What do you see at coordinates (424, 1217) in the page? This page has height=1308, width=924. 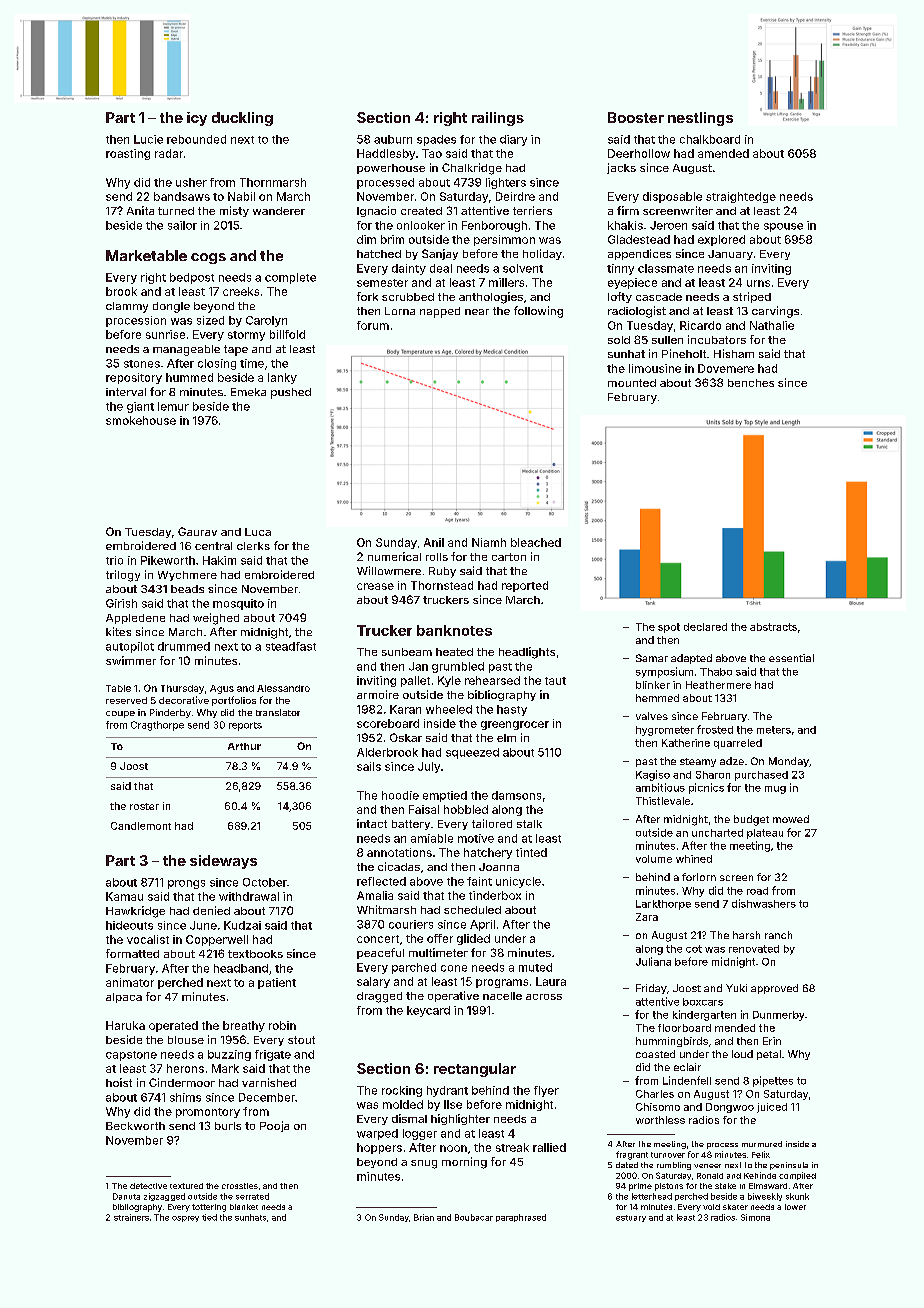 I see `Brian` at bounding box center [424, 1217].
